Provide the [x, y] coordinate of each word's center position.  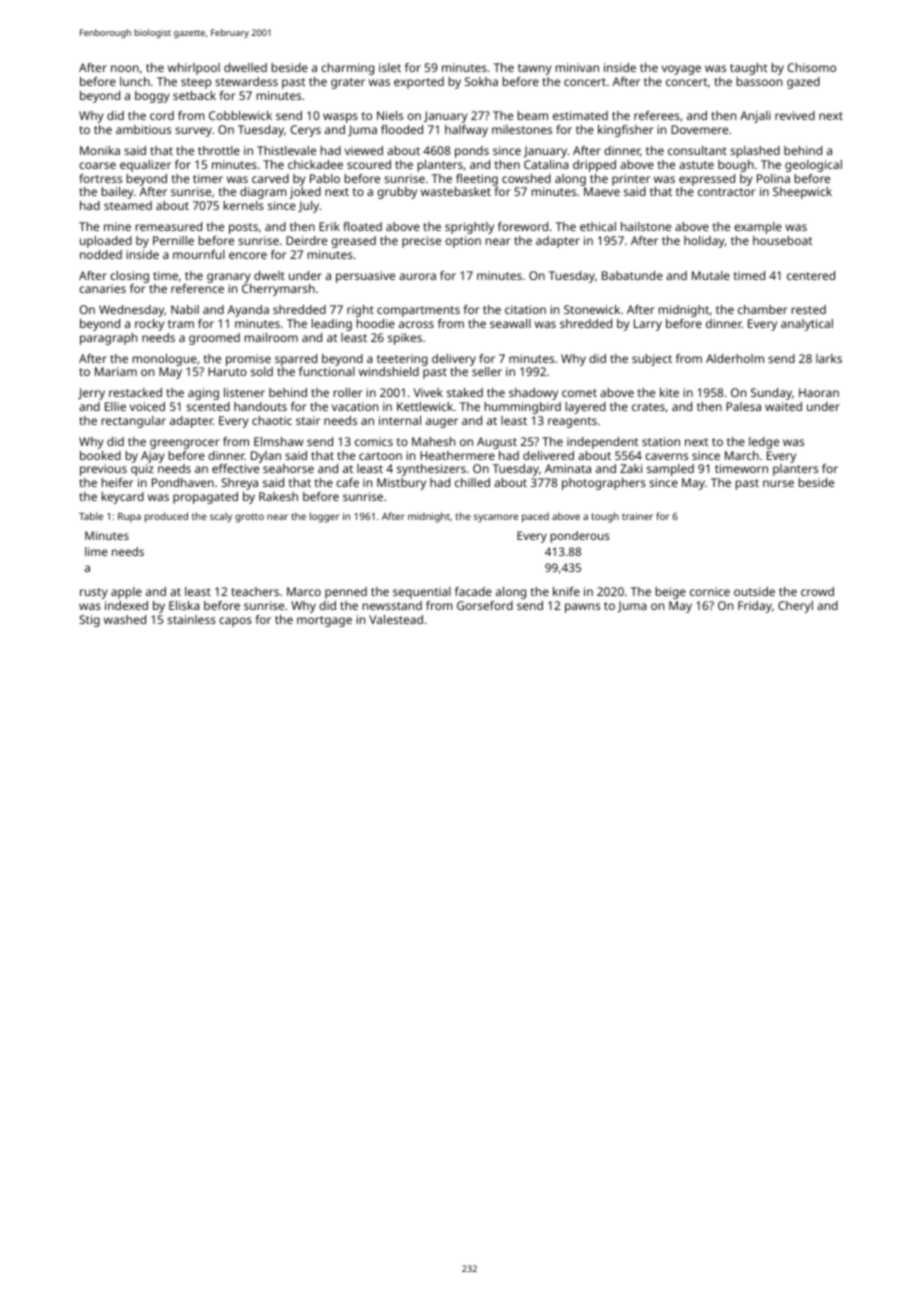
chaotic [272, 420]
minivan [577, 67]
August [497, 443]
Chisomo [812, 67]
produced [166, 517]
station [661, 441]
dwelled [245, 67]
